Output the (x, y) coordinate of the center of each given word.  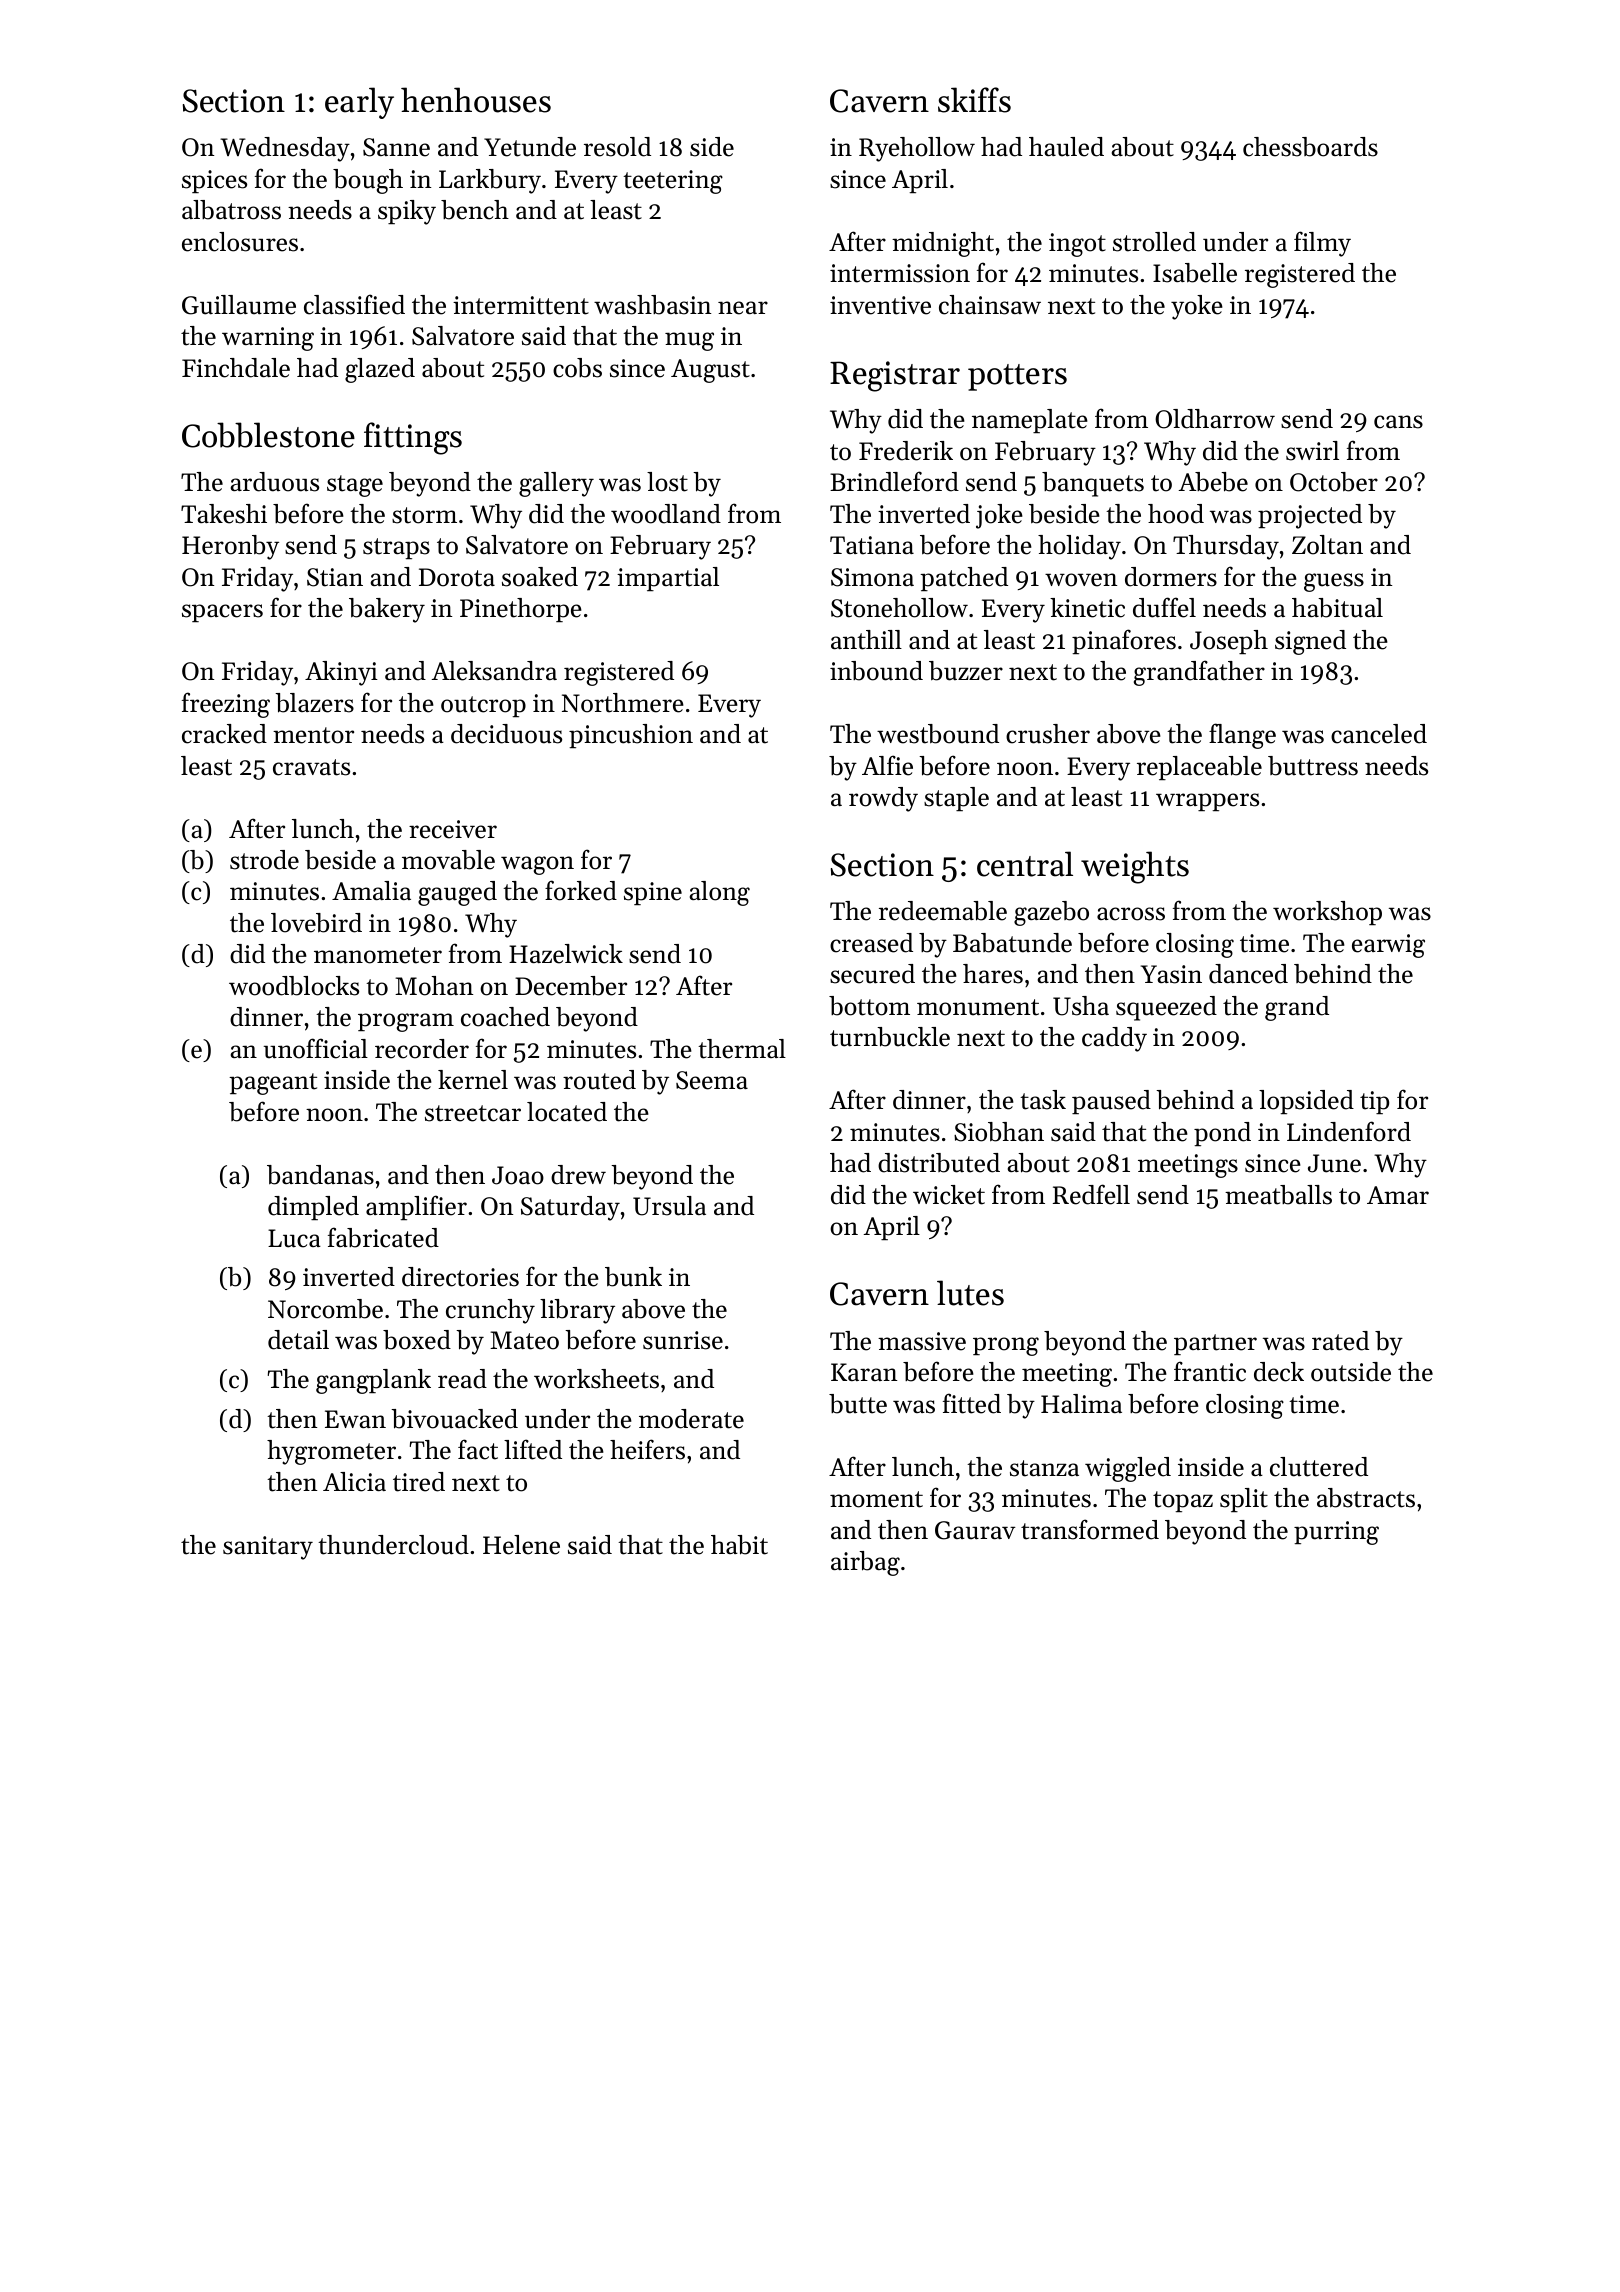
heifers (647, 1449)
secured (872, 974)
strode (264, 860)
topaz (1183, 1501)
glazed (380, 370)
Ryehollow (917, 149)
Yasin (1171, 974)
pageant (273, 1084)
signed (1310, 642)
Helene (521, 1545)
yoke (1197, 307)
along (720, 893)
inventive (880, 305)
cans (1398, 422)
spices (214, 181)
